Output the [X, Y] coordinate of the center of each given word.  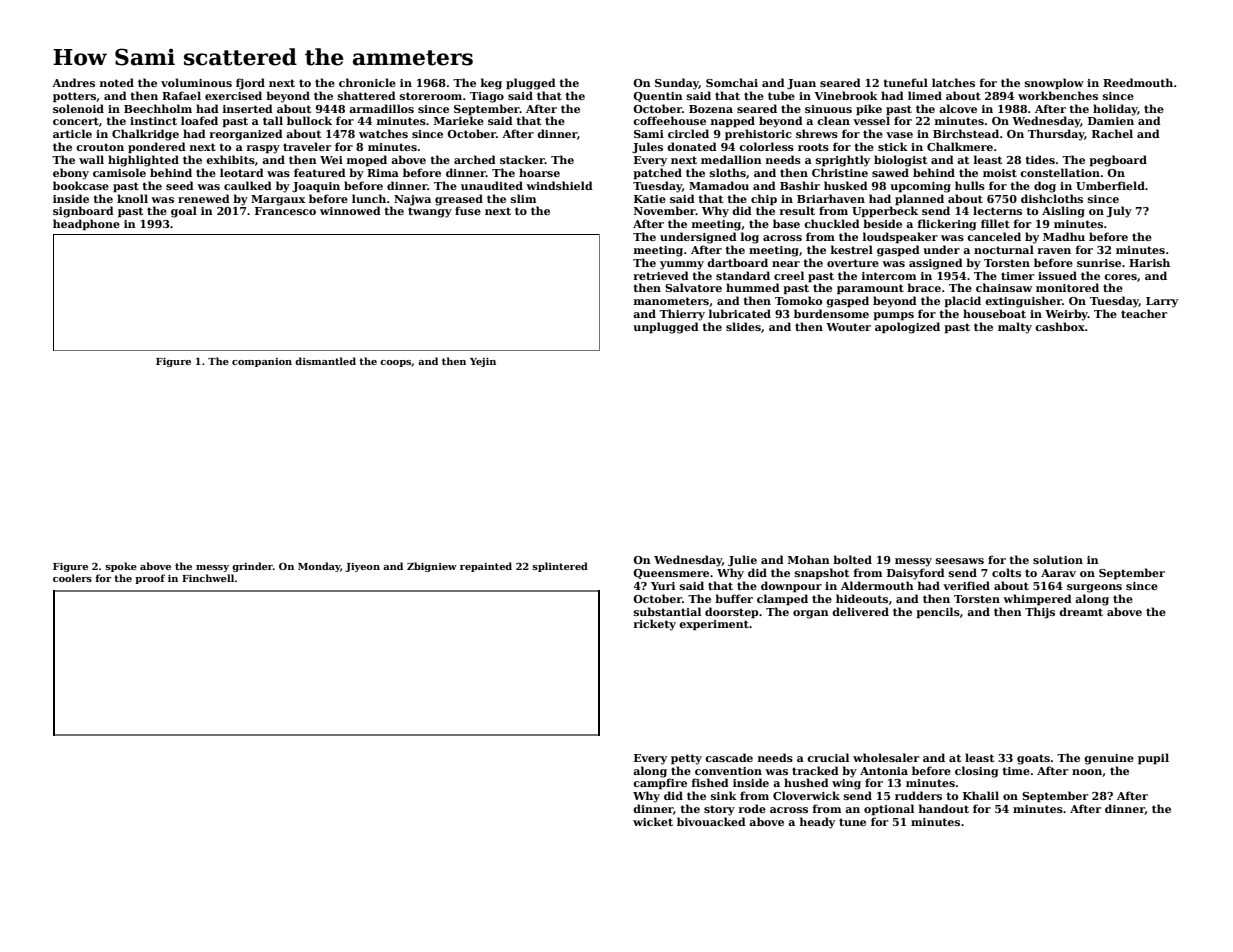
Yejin [483, 362]
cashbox [1060, 326]
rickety [655, 625]
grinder [252, 567]
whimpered [1037, 600]
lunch [369, 198]
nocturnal [1004, 249]
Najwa [412, 200]
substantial [667, 611]
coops [395, 363]
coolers [72, 578]
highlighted [143, 161]
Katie [650, 199]
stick [893, 146]
